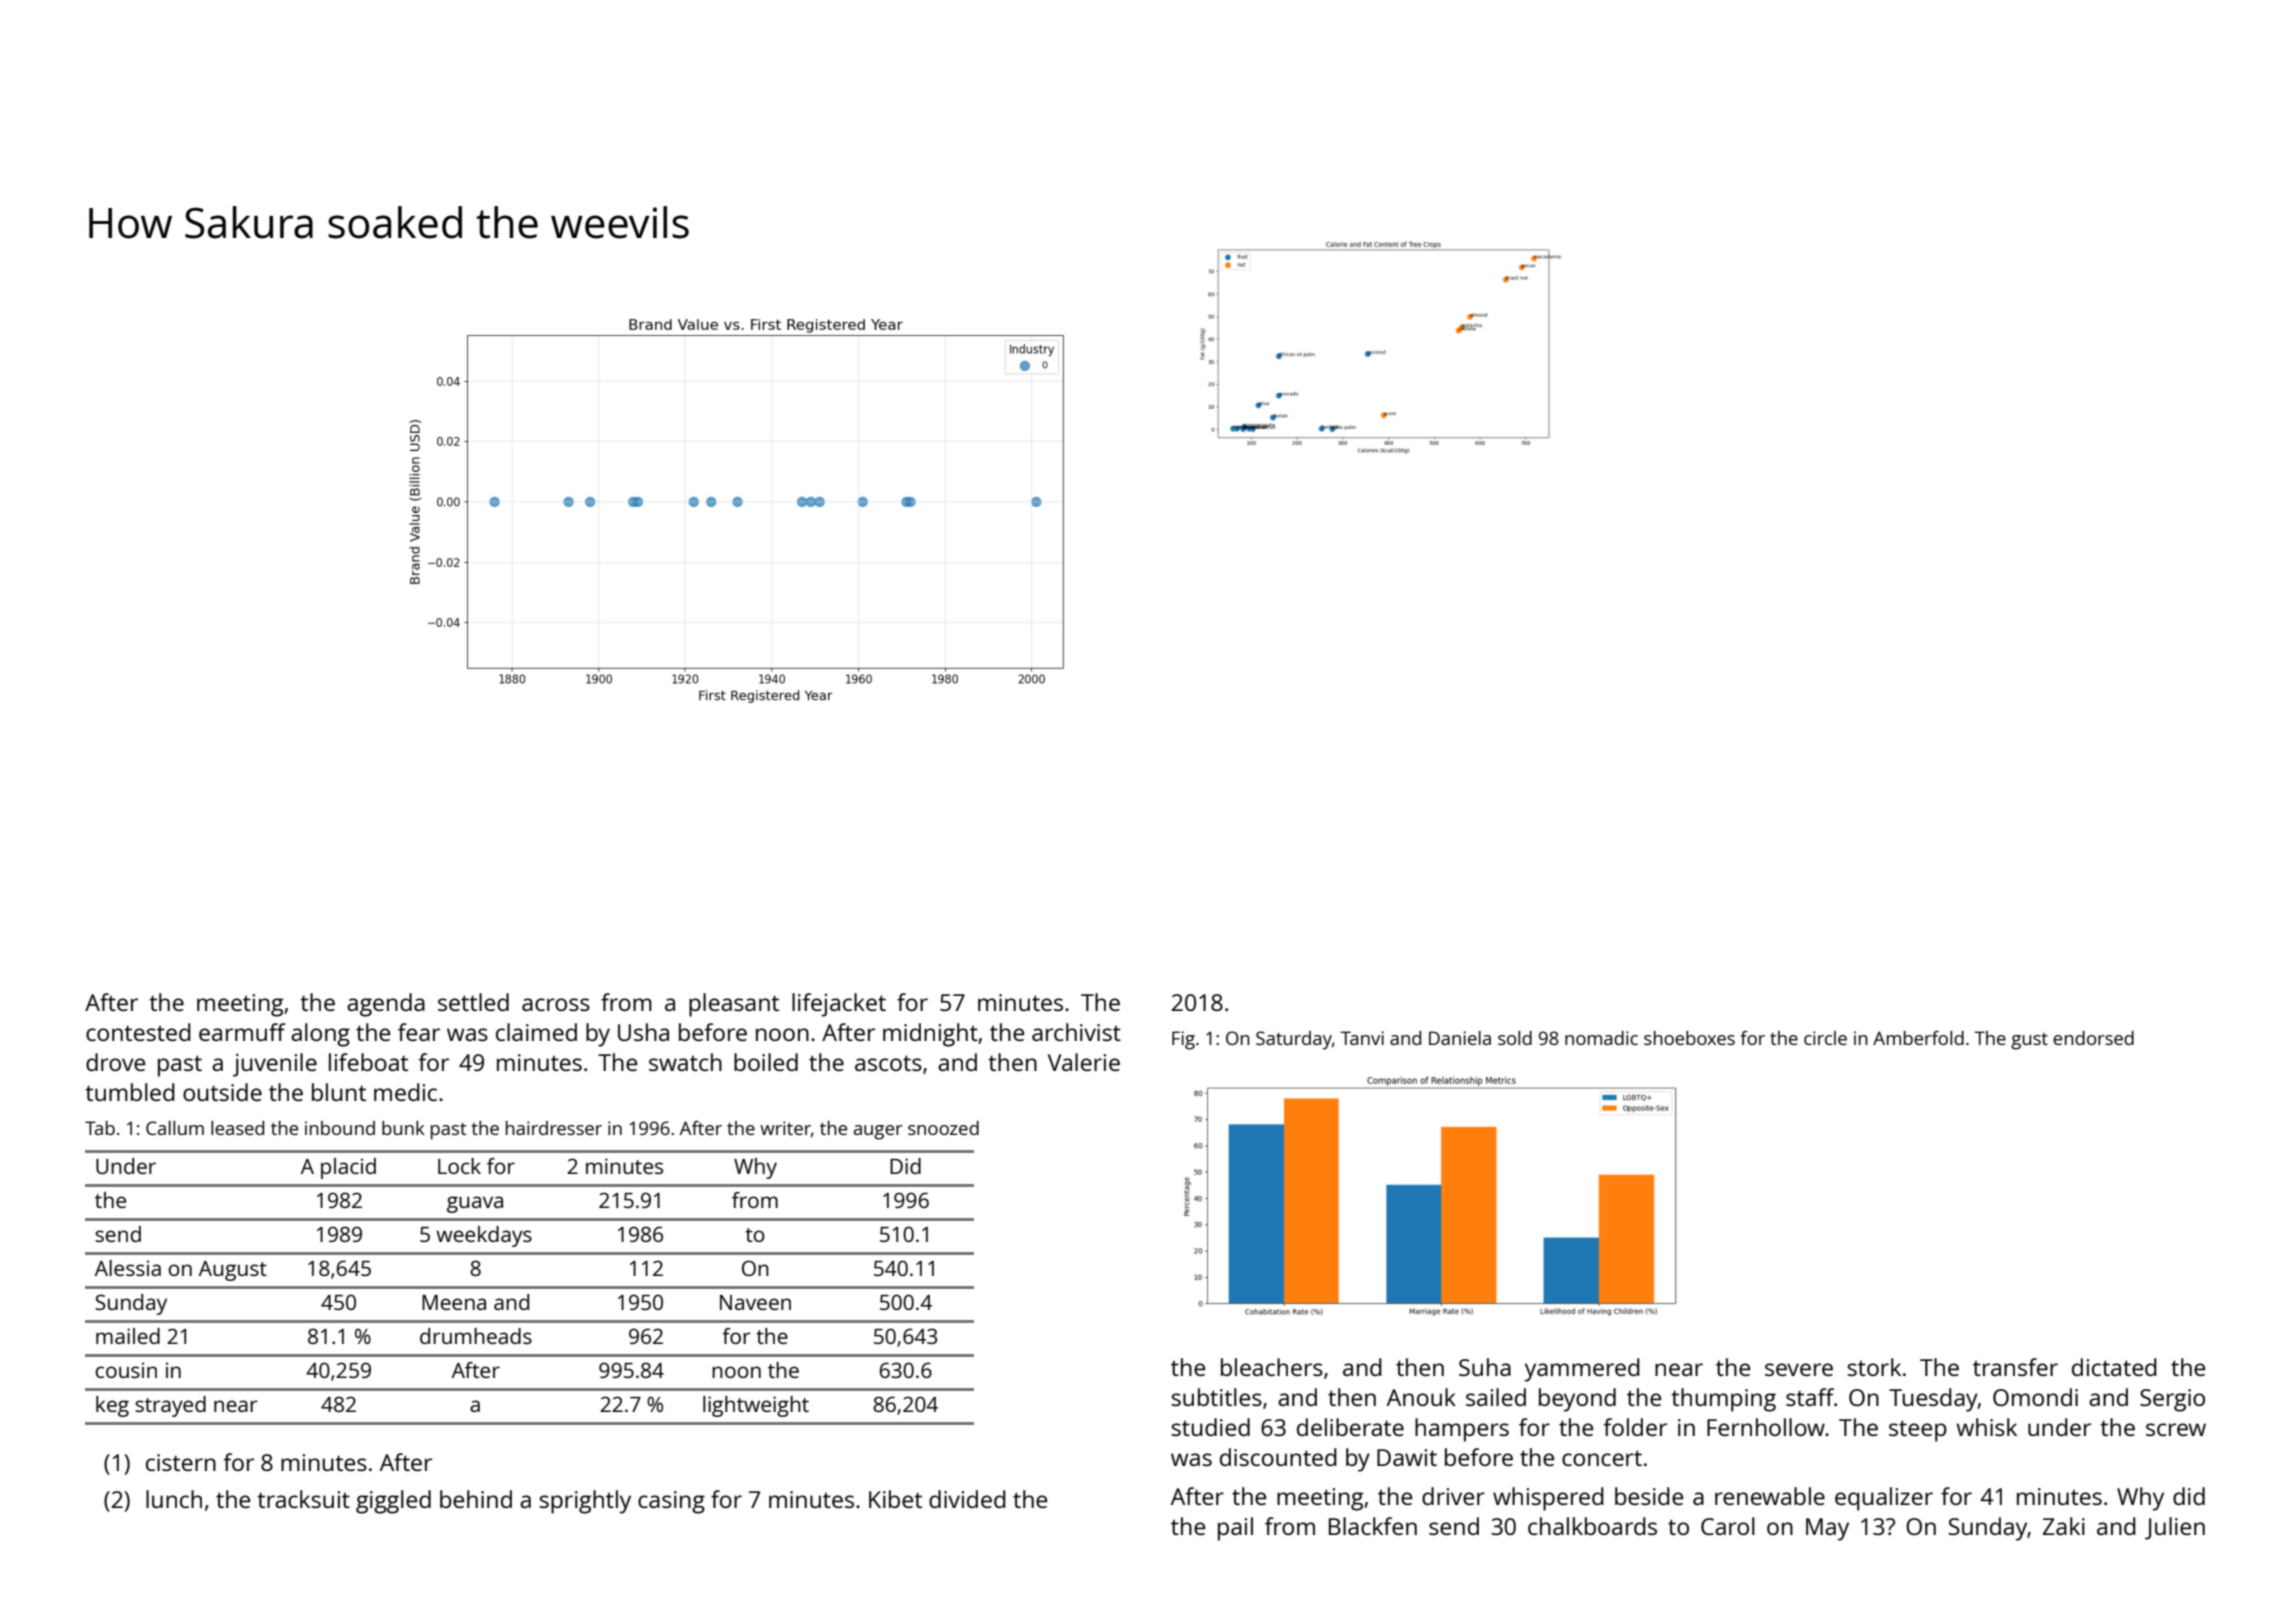 Image resolution: width=2292 pixels, height=1620 pixels. I want to click on giggled, so click(393, 1502).
